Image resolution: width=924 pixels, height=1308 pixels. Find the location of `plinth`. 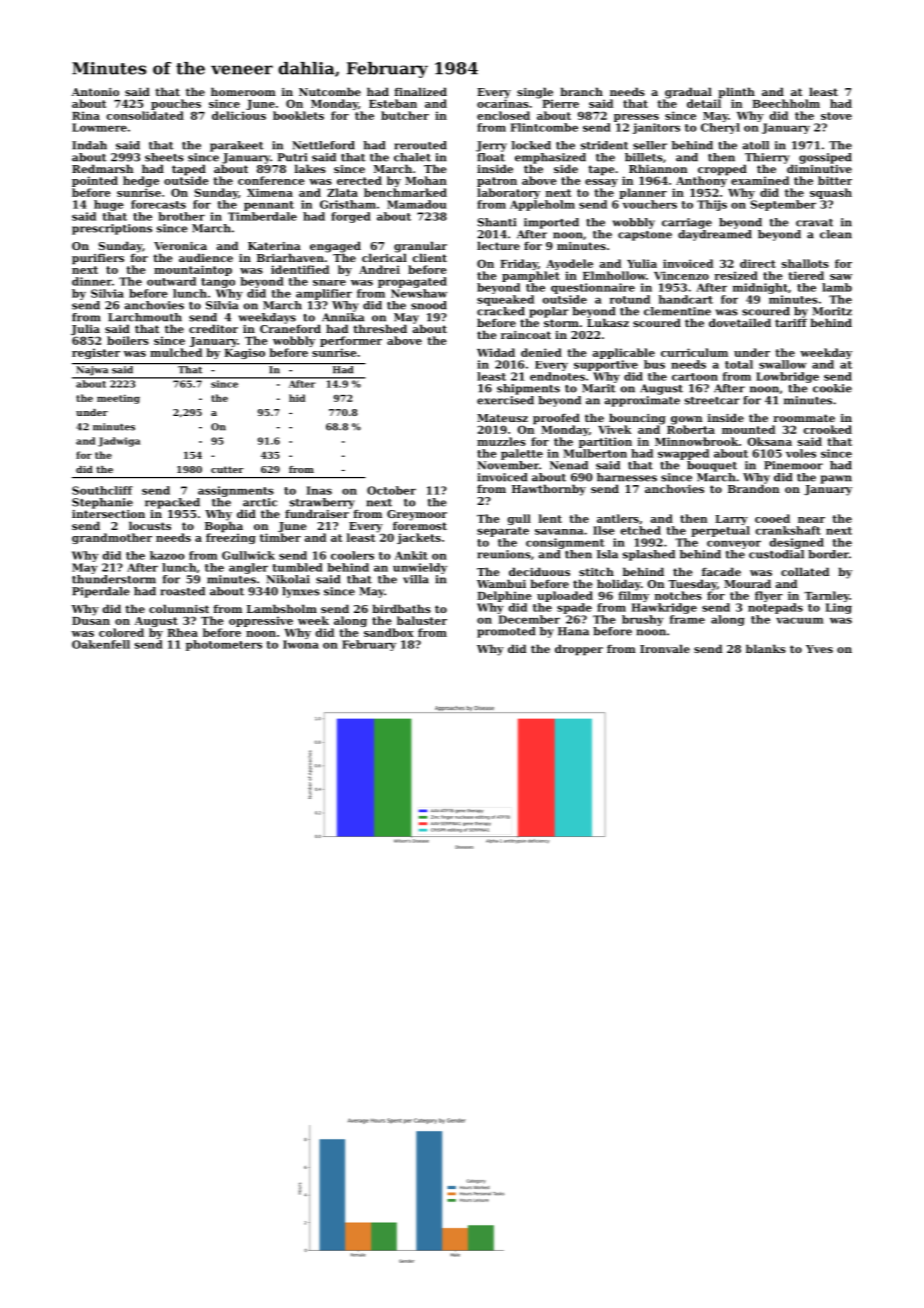

plinth is located at coordinates (736, 93).
